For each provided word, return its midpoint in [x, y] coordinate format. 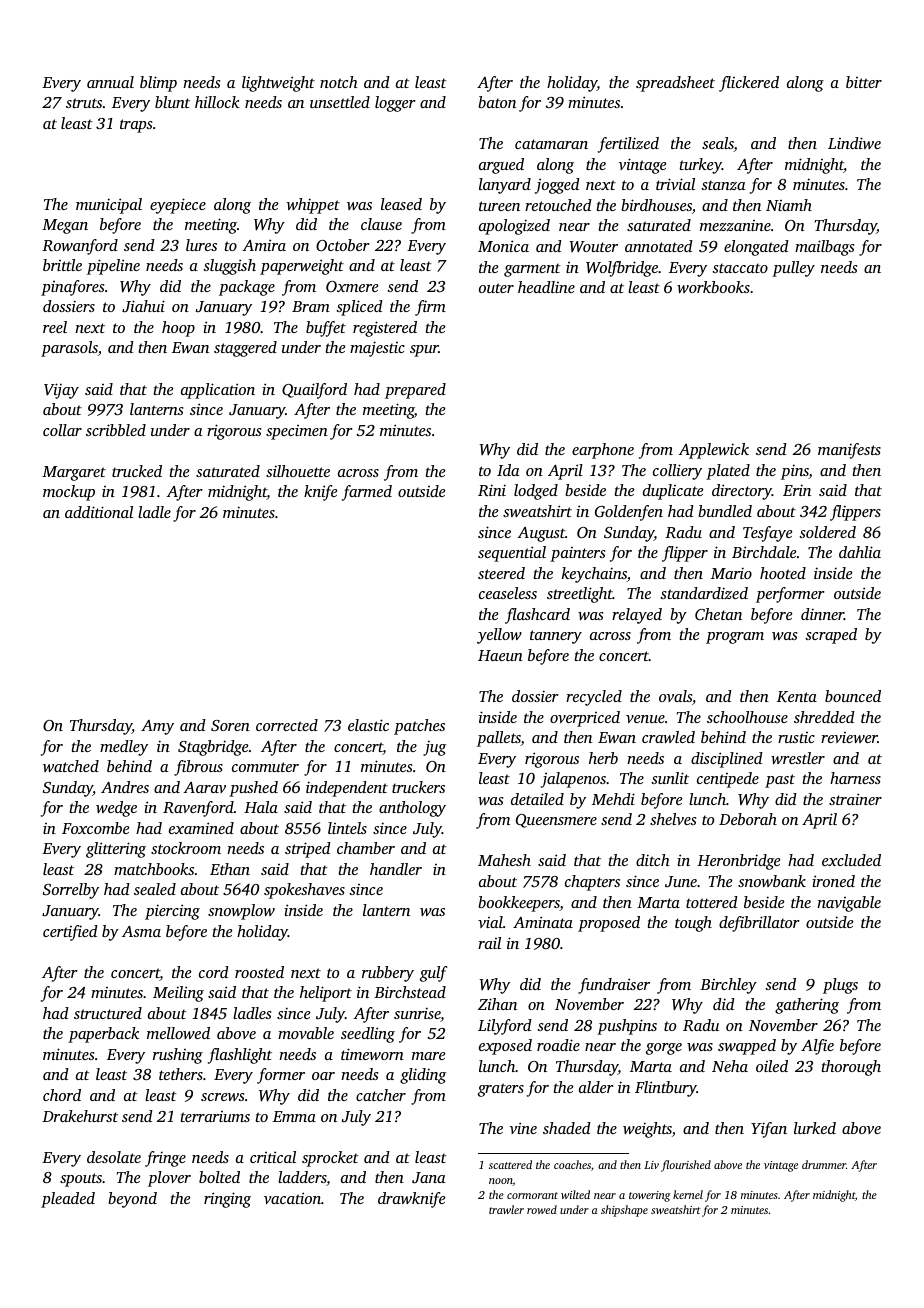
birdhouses [656, 205]
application [218, 391]
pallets [499, 739]
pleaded [68, 1200]
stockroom [186, 848]
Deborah [748, 819]
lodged [536, 492]
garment [532, 270]
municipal [109, 206]
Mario [731, 573]
